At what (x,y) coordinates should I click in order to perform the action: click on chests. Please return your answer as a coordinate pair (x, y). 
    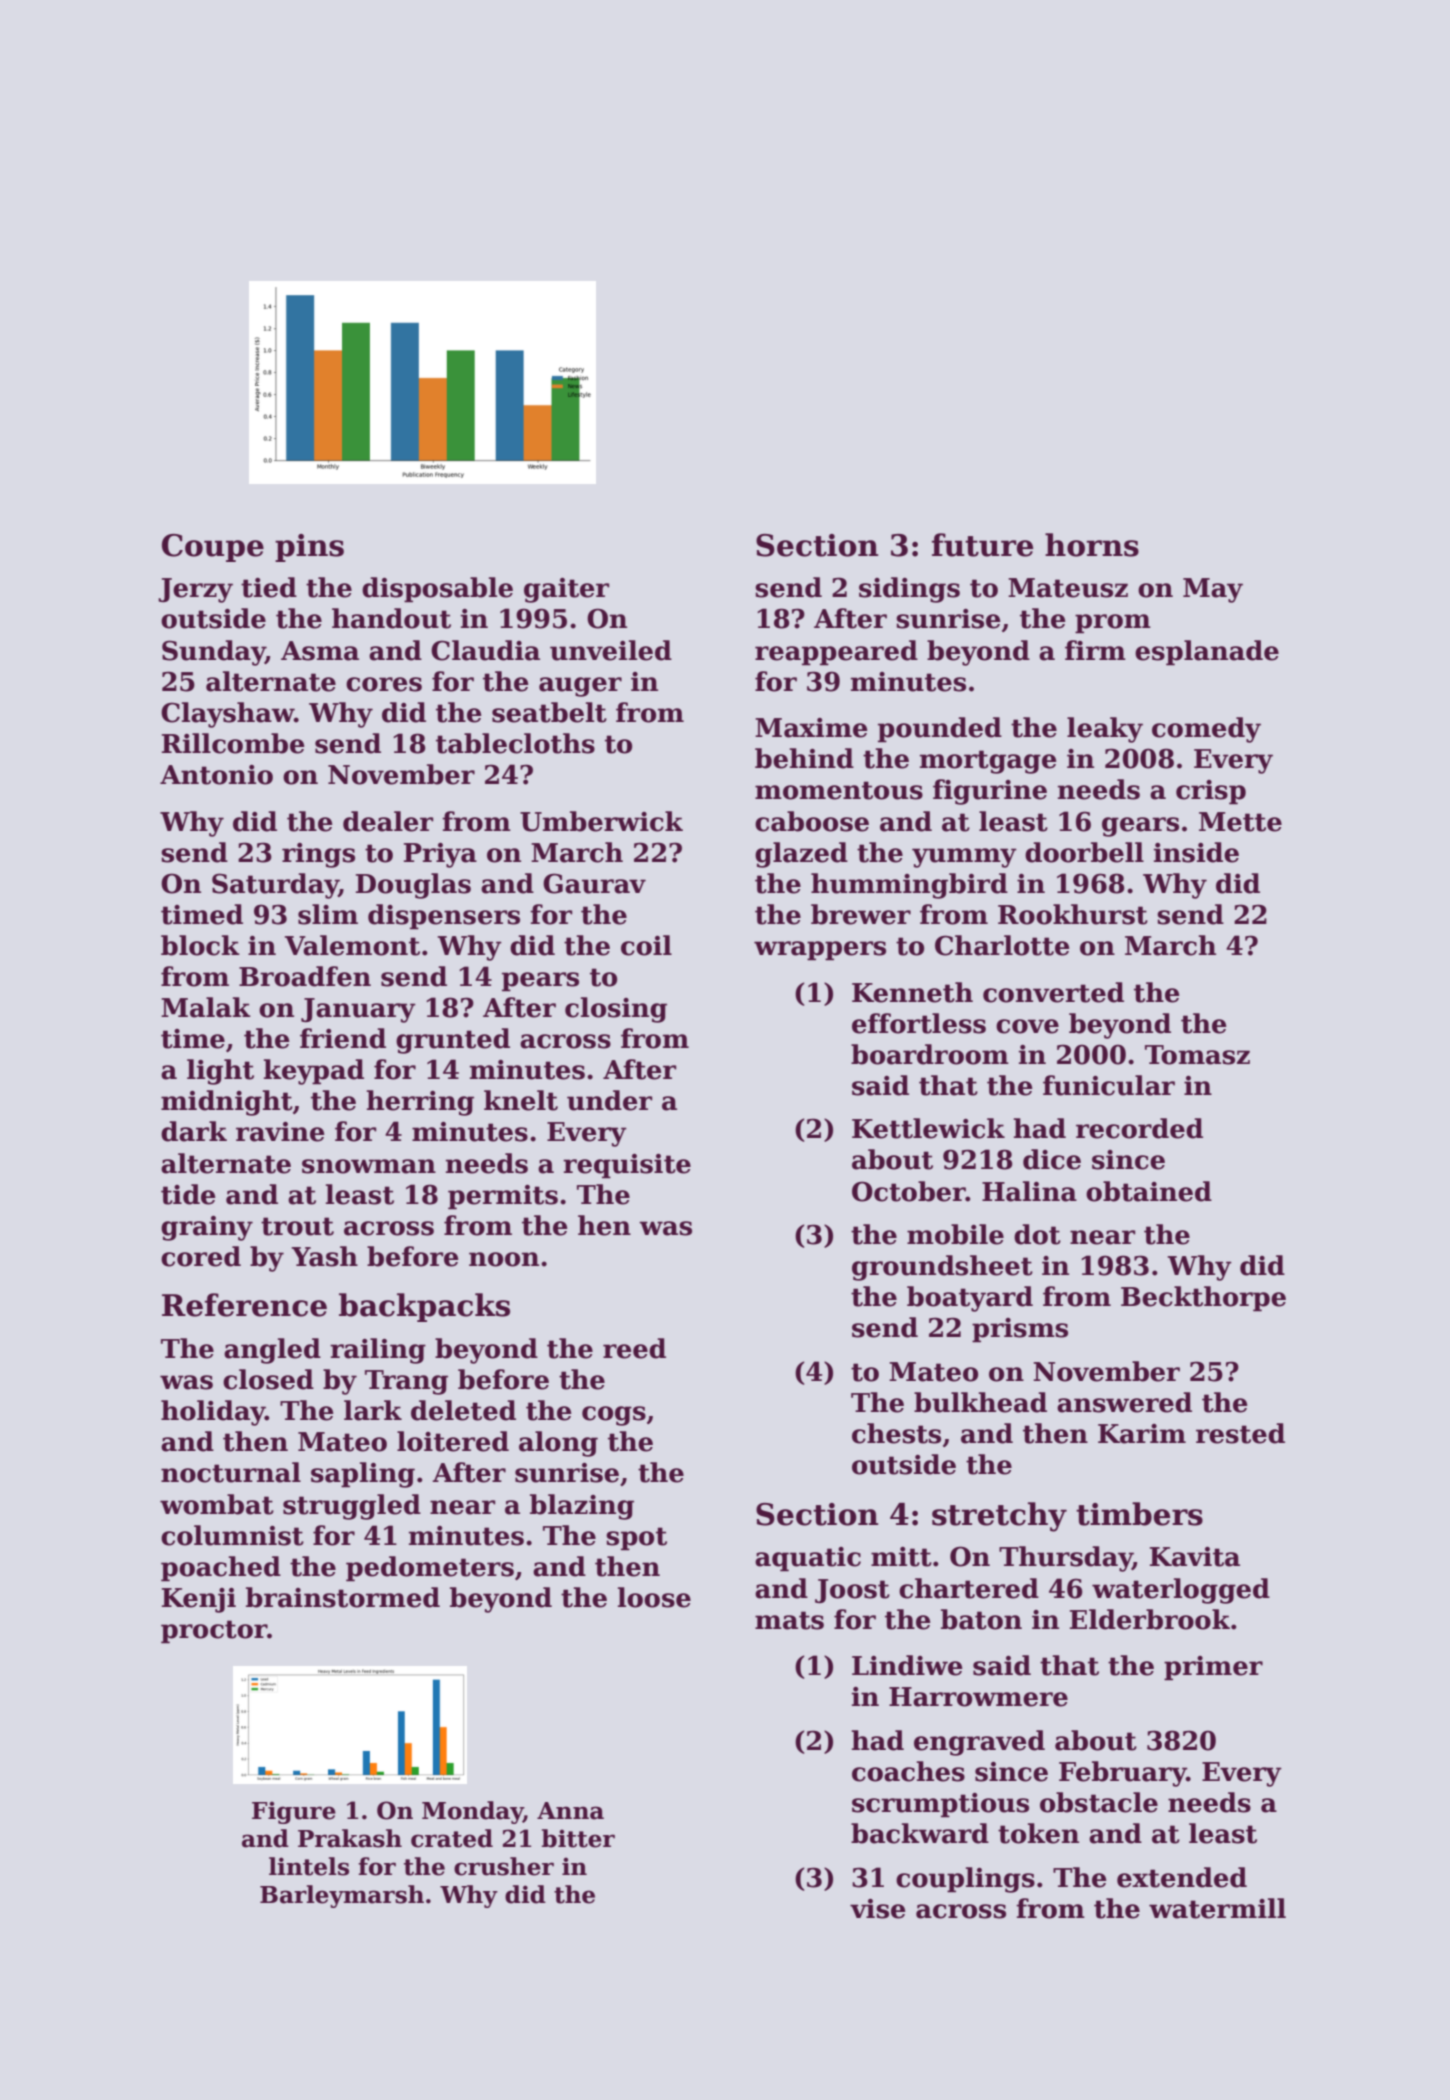
    Looking at the image, I should click on (896, 1433).
